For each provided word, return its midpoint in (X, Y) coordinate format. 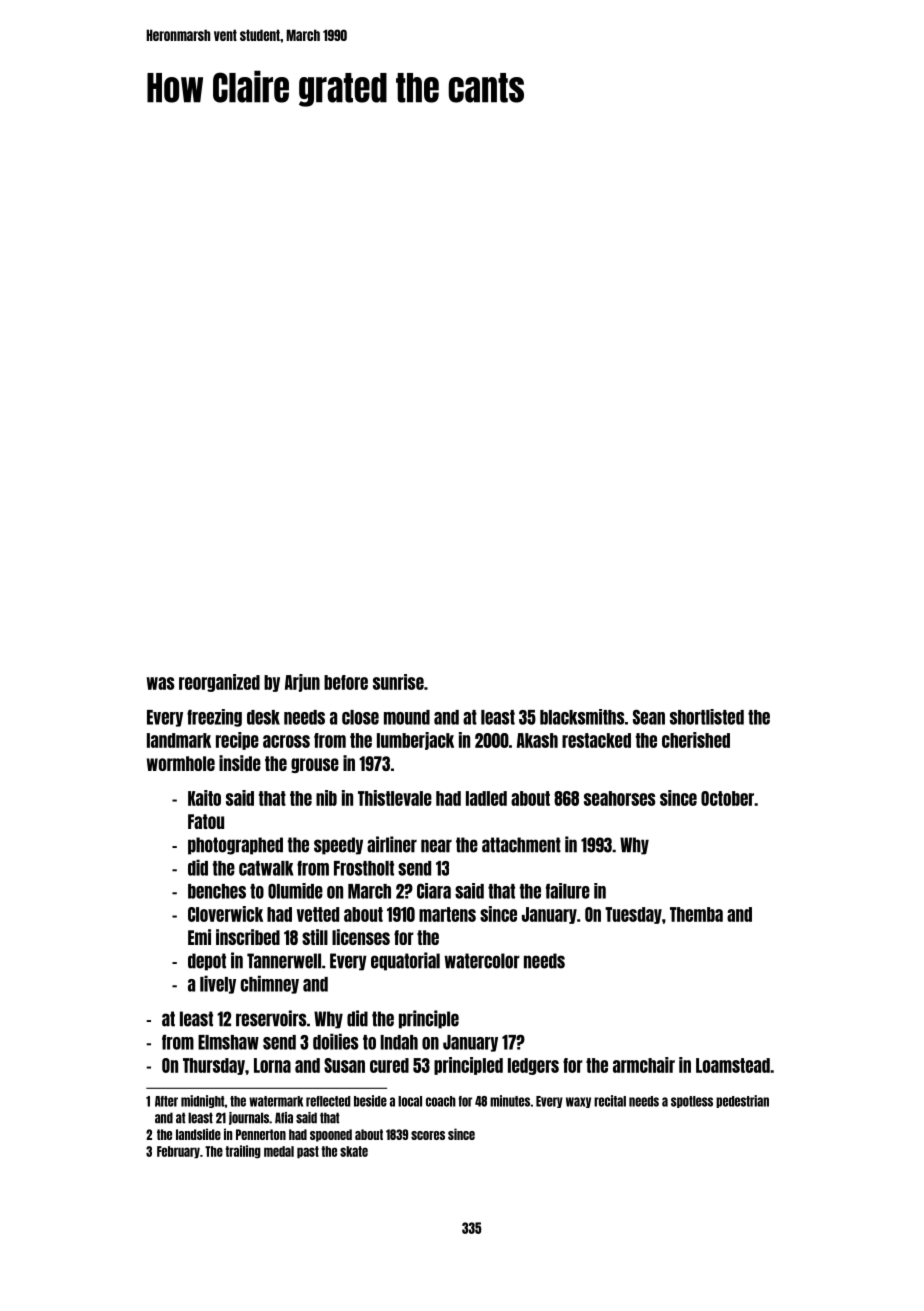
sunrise (398, 682)
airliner (392, 844)
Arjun (302, 683)
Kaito (204, 798)
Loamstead (733, 1065)
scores (428, 1135)
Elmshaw (228, 1042)
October (727, 798)
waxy (578, 1102)
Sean (649, 717)
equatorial (405, 961)
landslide (198, 1134)
